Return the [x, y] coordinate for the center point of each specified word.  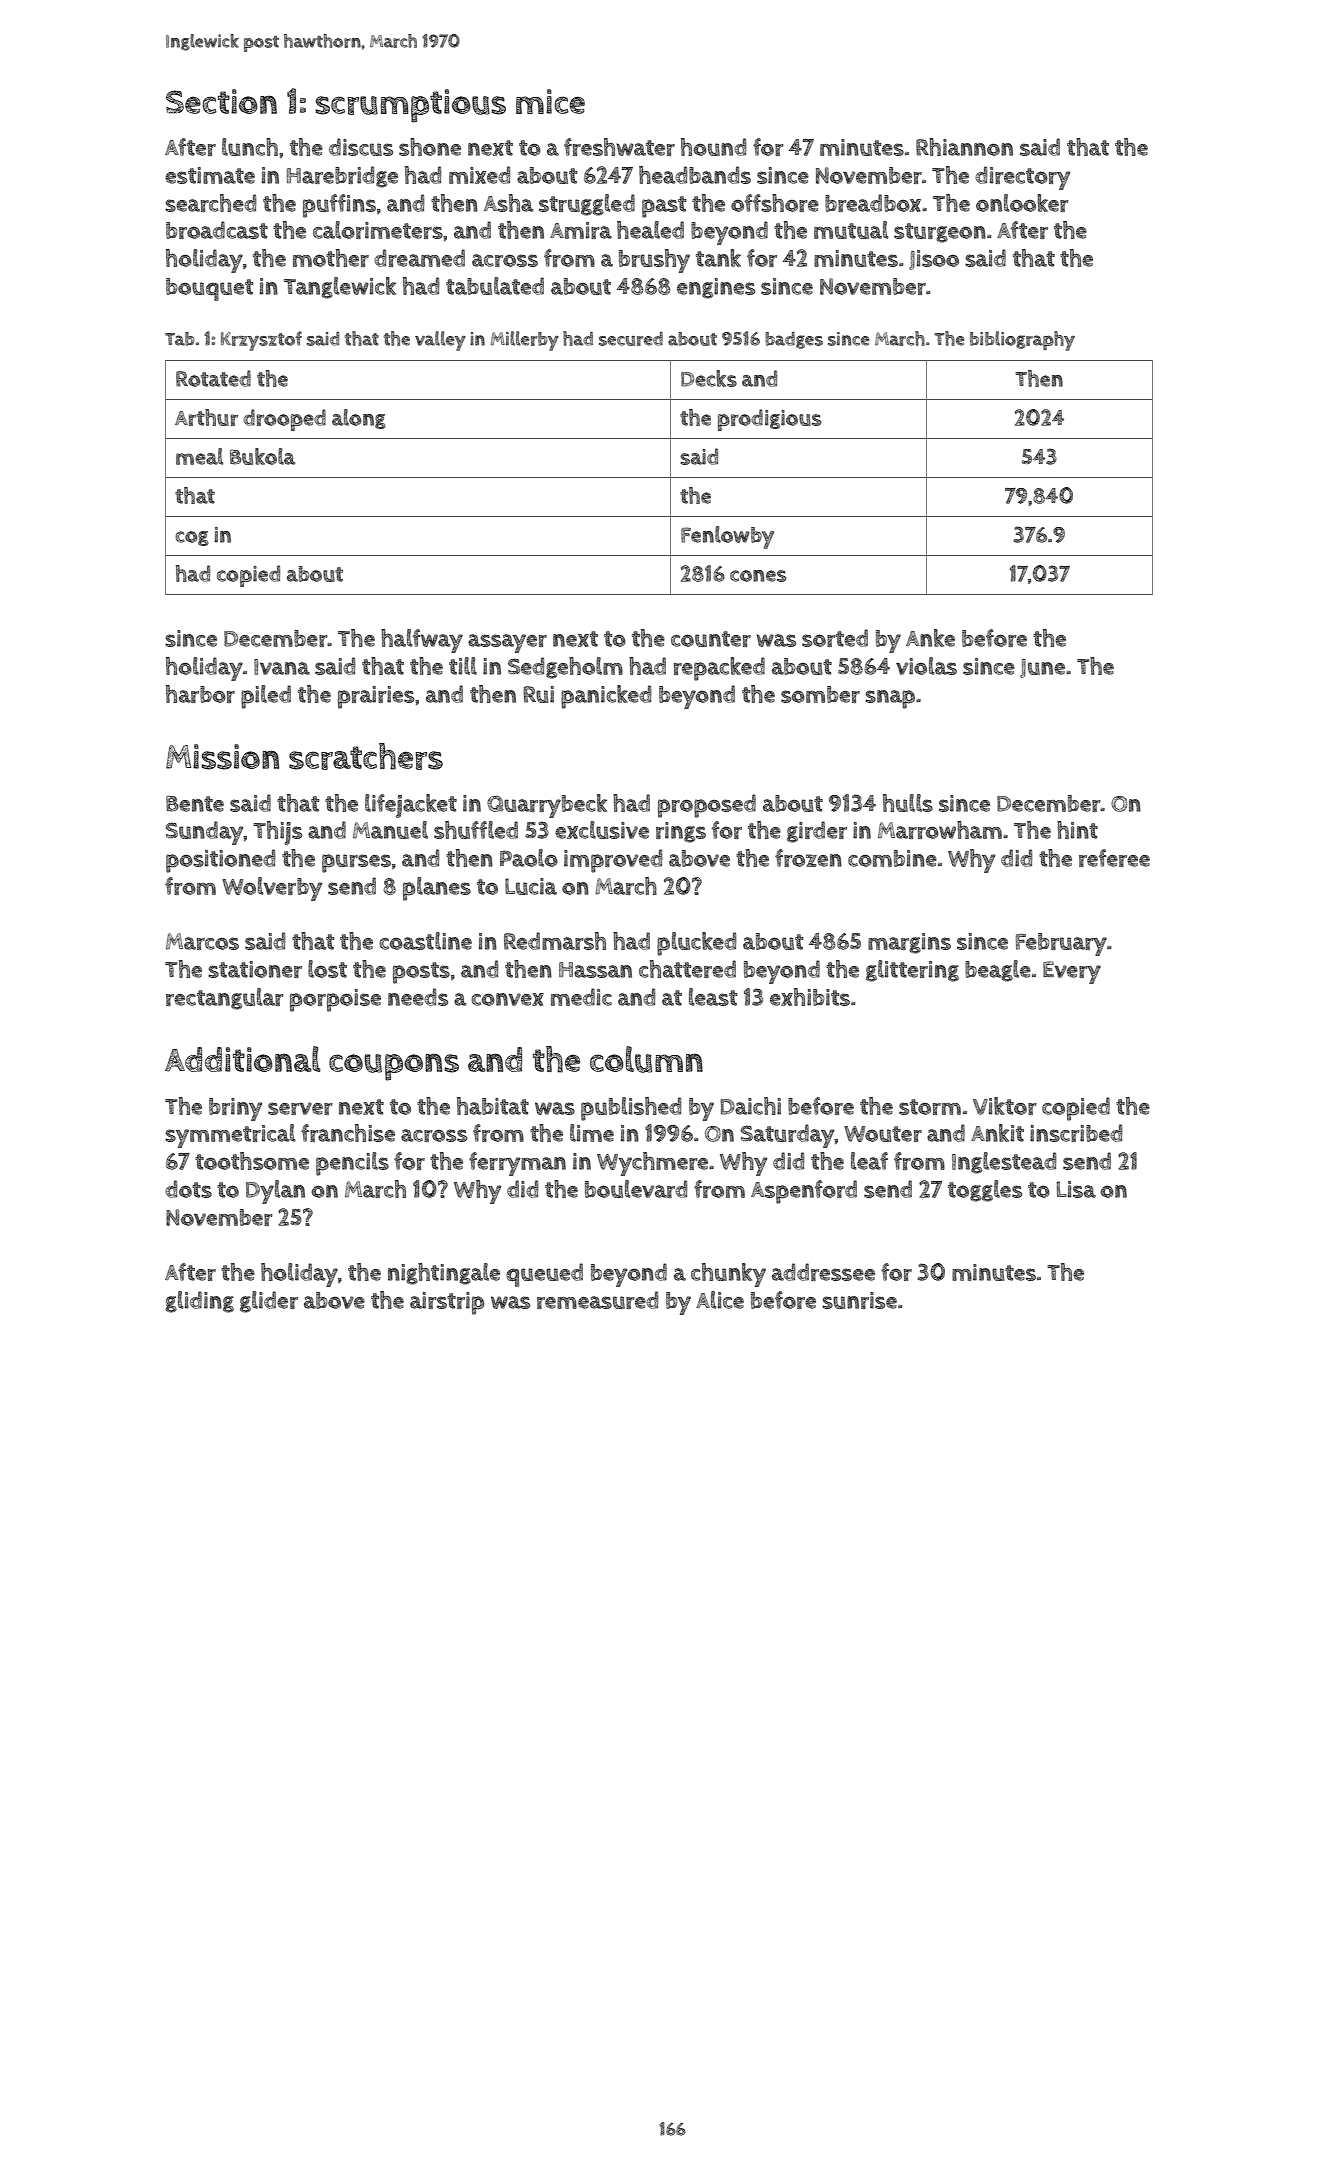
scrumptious [411, 106]
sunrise [859, 1300]
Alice [720, 1300]
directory [1023, 178]
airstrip [447, 1303]
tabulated [495, 286]
